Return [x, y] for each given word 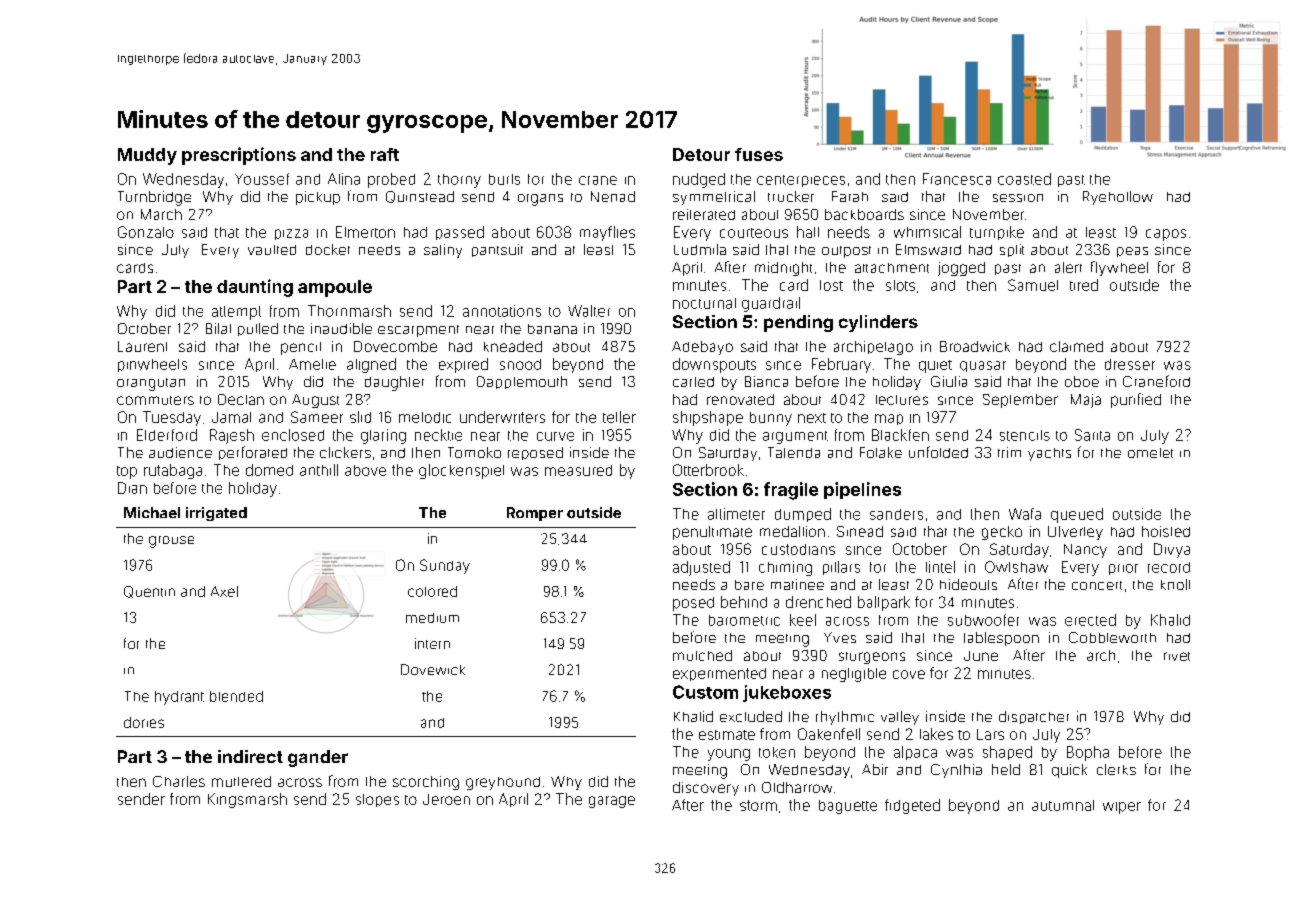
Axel [224, 591]
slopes [377, 800]
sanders [896, 514]
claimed [1076, 346]
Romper [535, 514]
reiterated [704, 214]
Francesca [957, 179]
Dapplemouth [522, 382]
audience [180, 452]
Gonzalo [146, 232]
